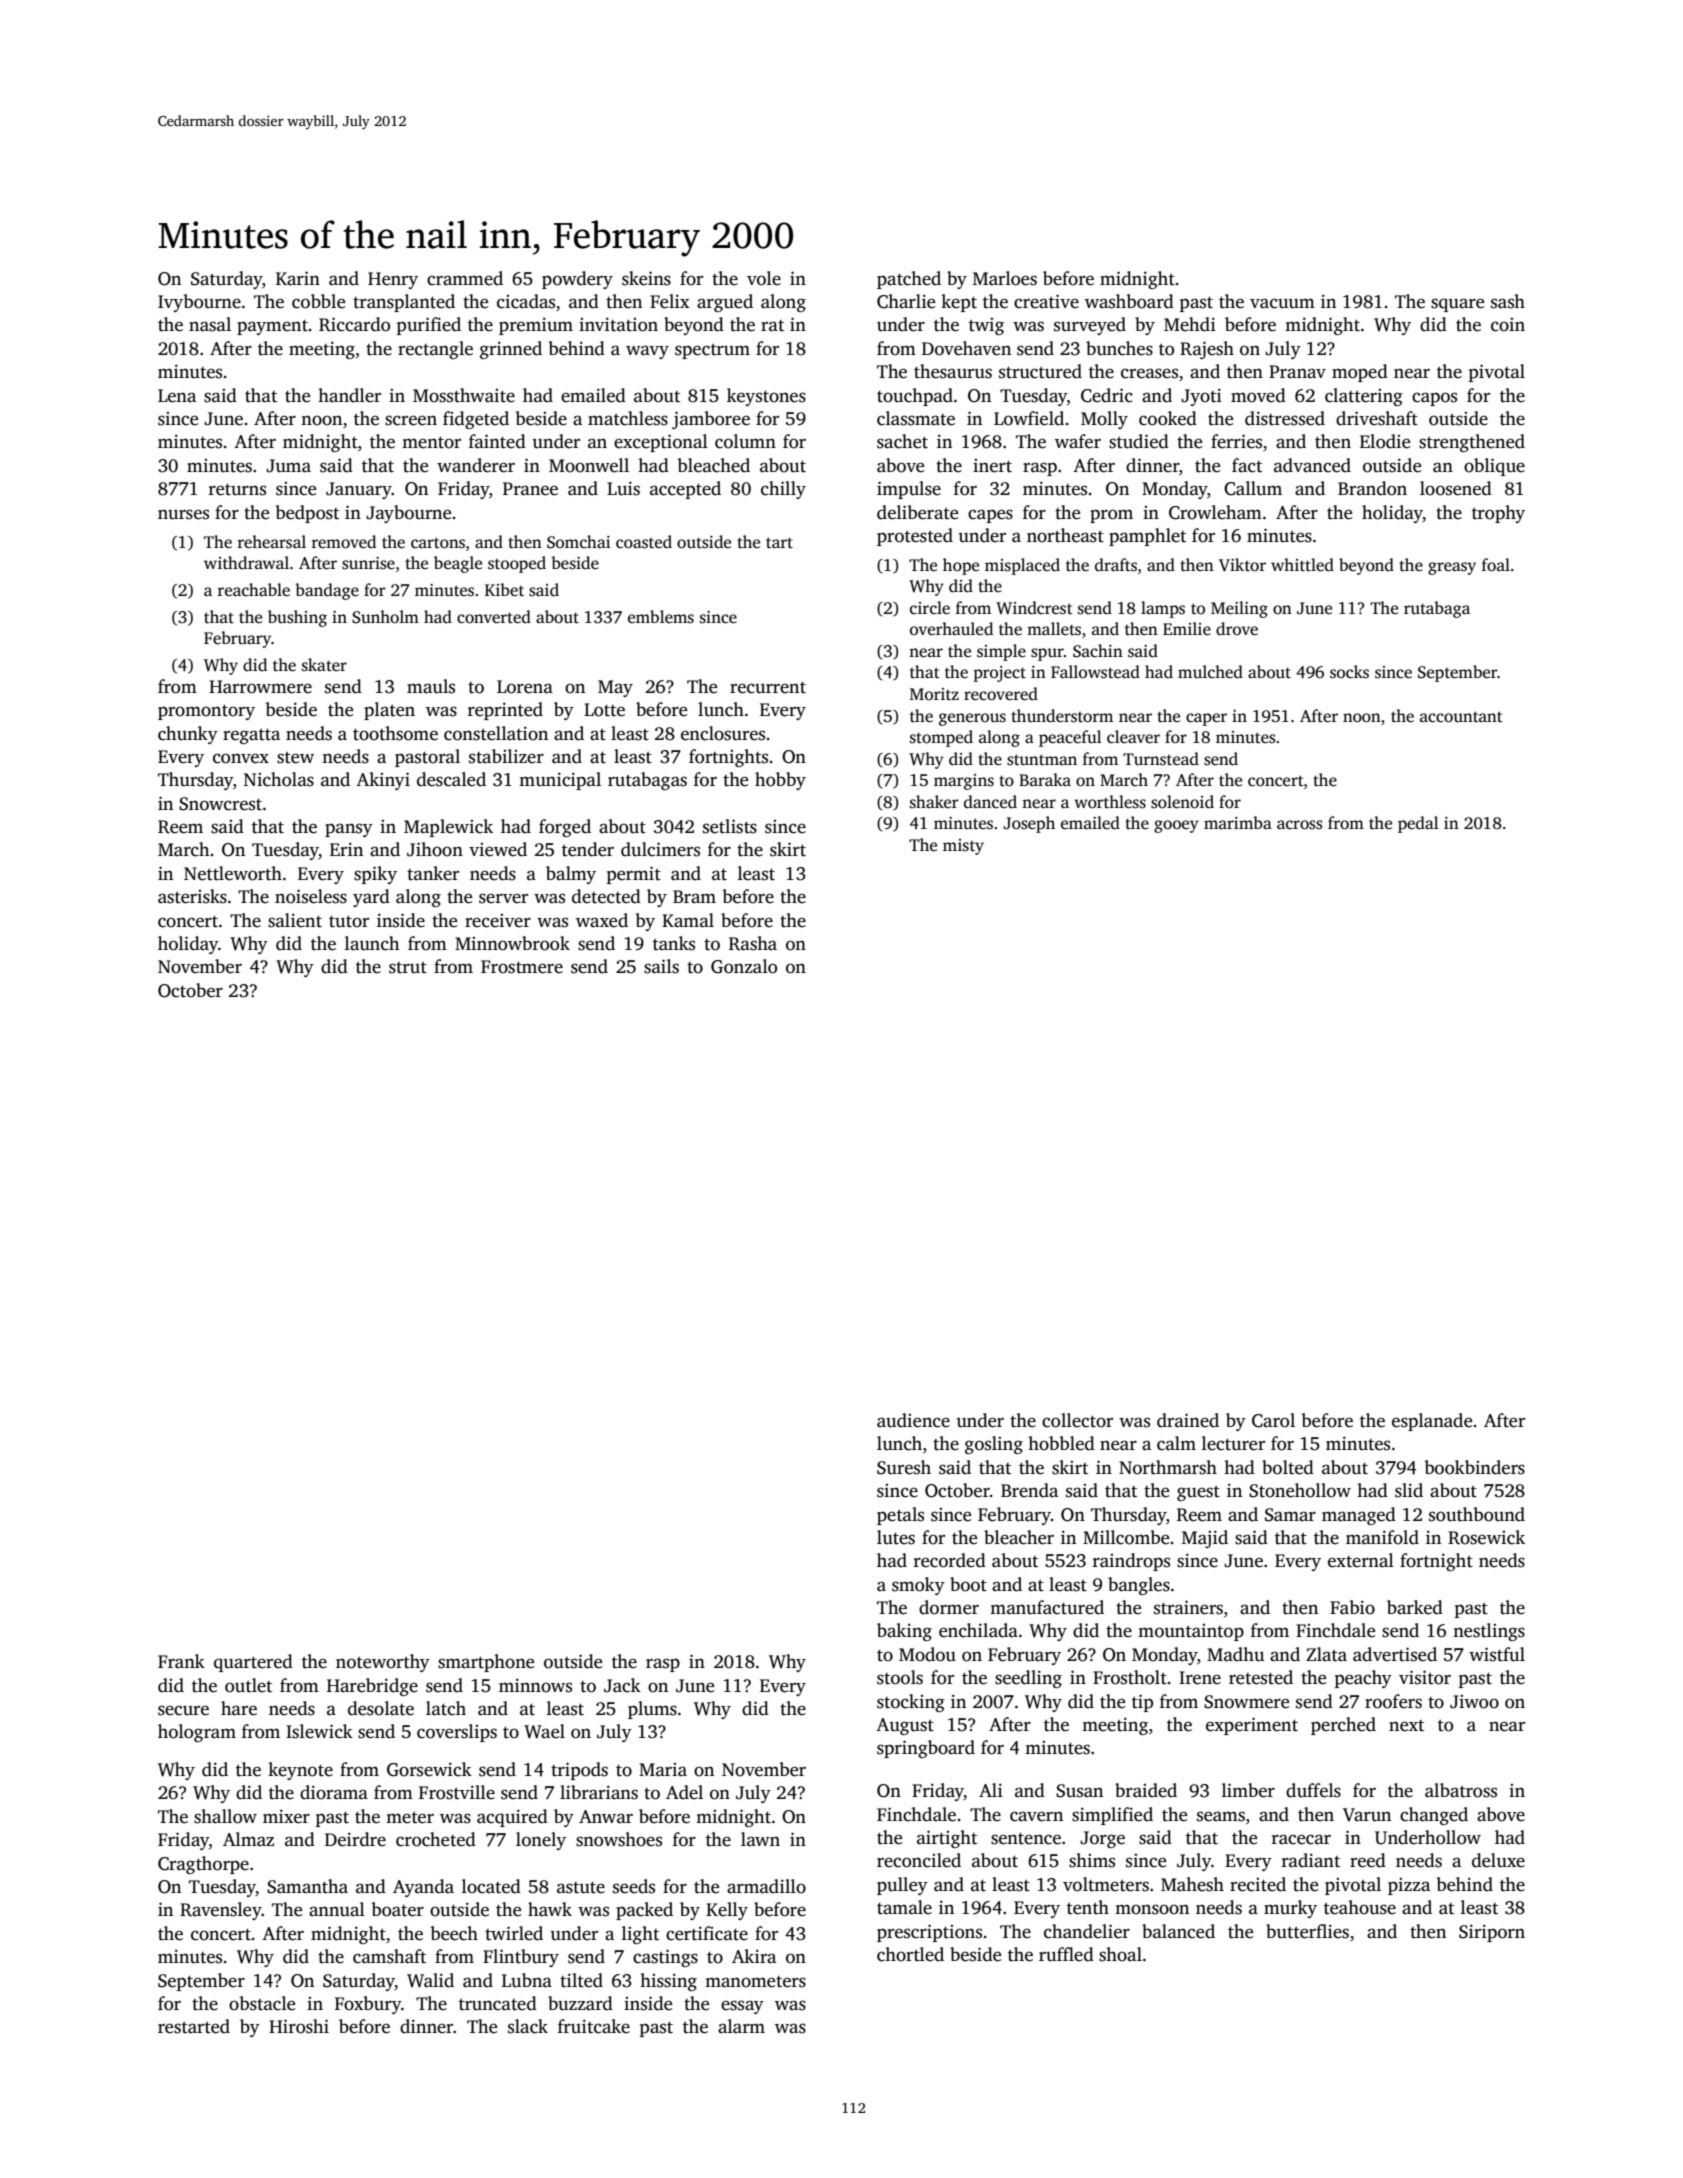 The image size is (1683, 2178). I want to click on alarm, so click(741, 2026).
